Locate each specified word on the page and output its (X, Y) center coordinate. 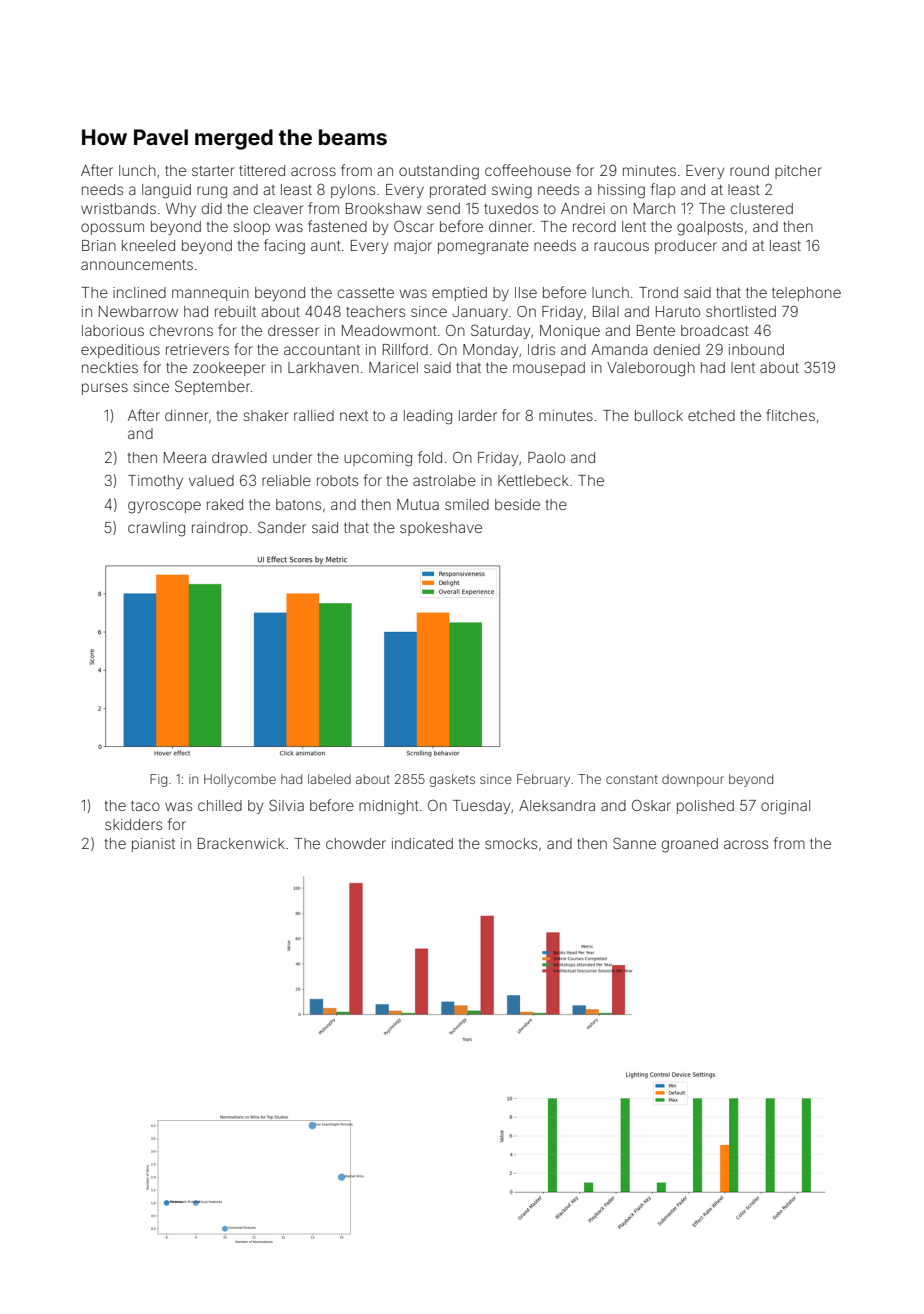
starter (213, 171)
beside (517, 504)
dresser (293, 330)
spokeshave (441, 529)
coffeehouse (528, 170)
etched (711, 415)
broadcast (715, 330)
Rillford (405, 349)
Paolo (546, 457)
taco (145, 806)
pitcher (798, 172)
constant (632, 779)
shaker (266, 415)
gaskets (452, 780)
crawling (156, 529)
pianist (153, 845)
